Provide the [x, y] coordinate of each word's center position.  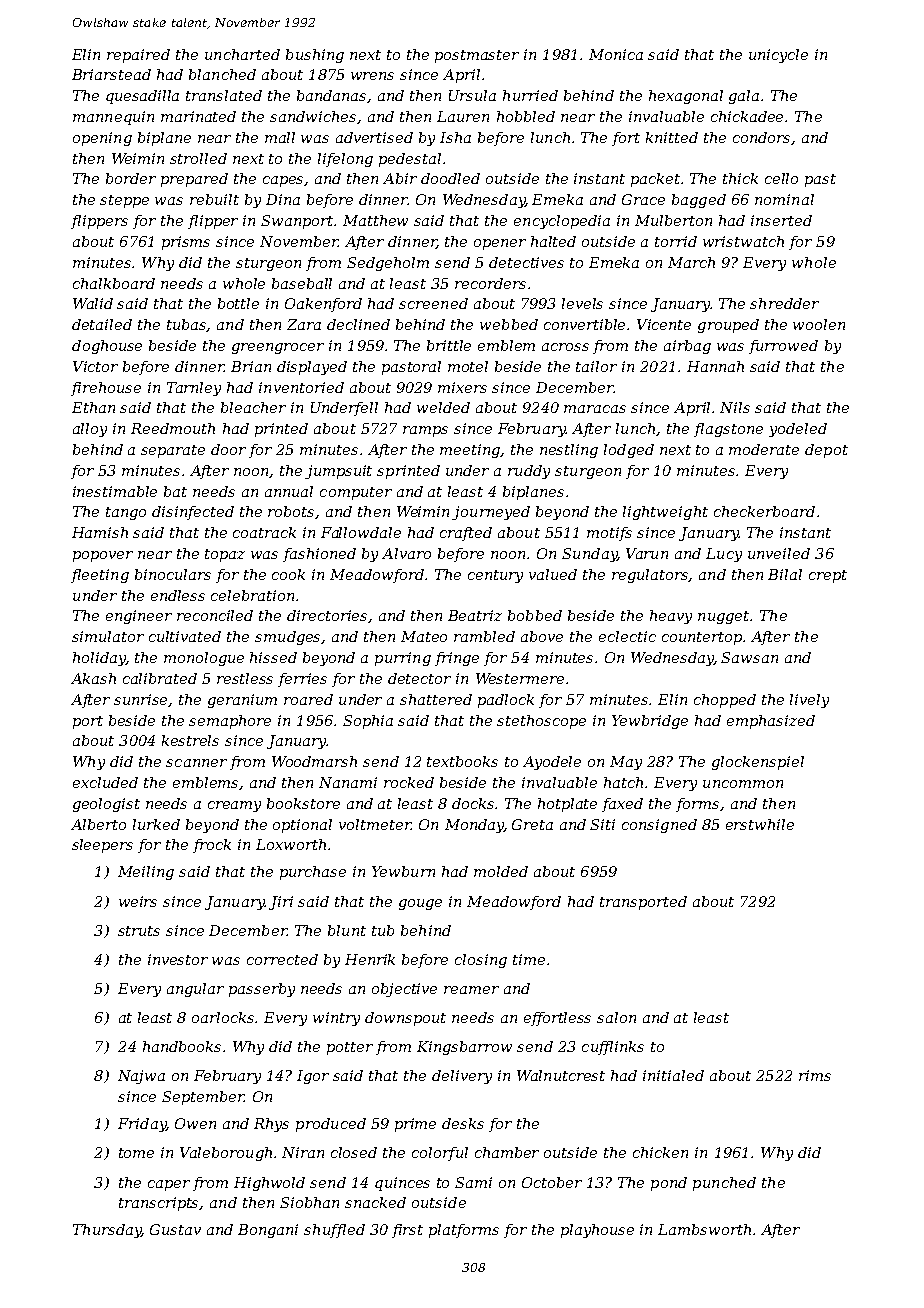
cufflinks [613, 1048]
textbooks [462, 761]
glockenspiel [758, 763]
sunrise [141, 700]
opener [500, 244]
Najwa [141, 1077]
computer [356, 493]
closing [481, 961]
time [529, 959]
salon [616, 1017]
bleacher [253, 407]
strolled [198, 158]
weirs [138, 901]
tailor [596, 366]
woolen [819, 324]
